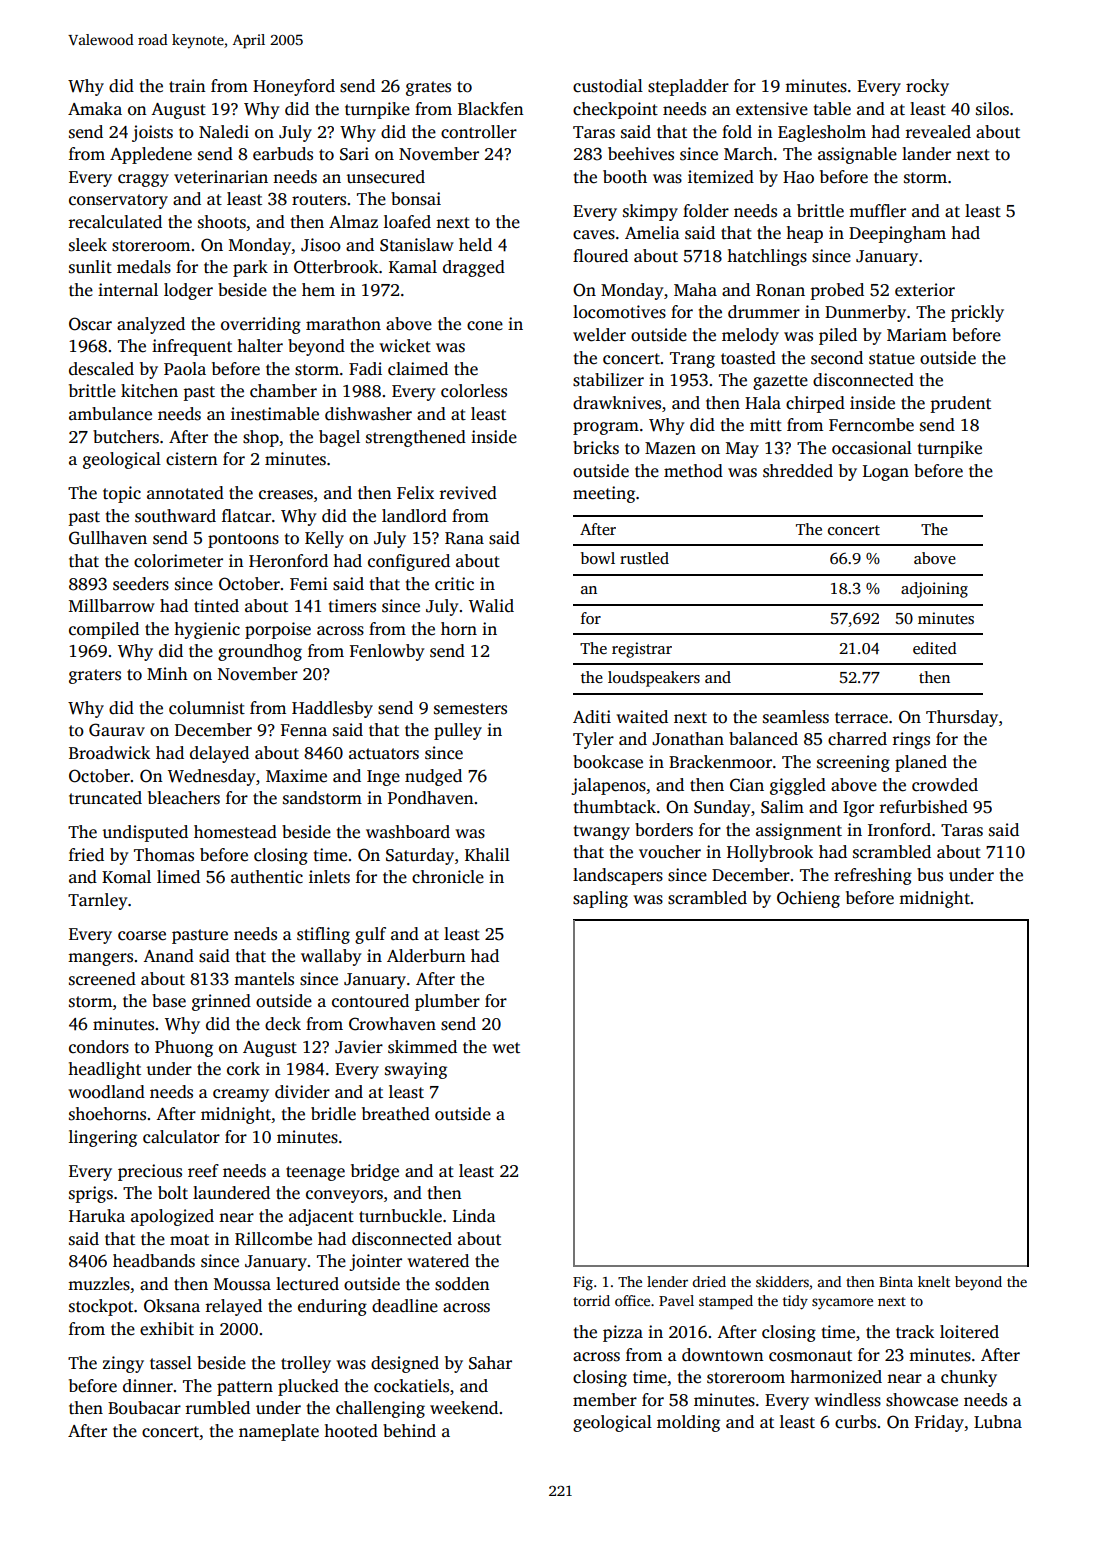 This screenshot has width=1097, height=1552. I want to click on sleek, so click(88, 245).
